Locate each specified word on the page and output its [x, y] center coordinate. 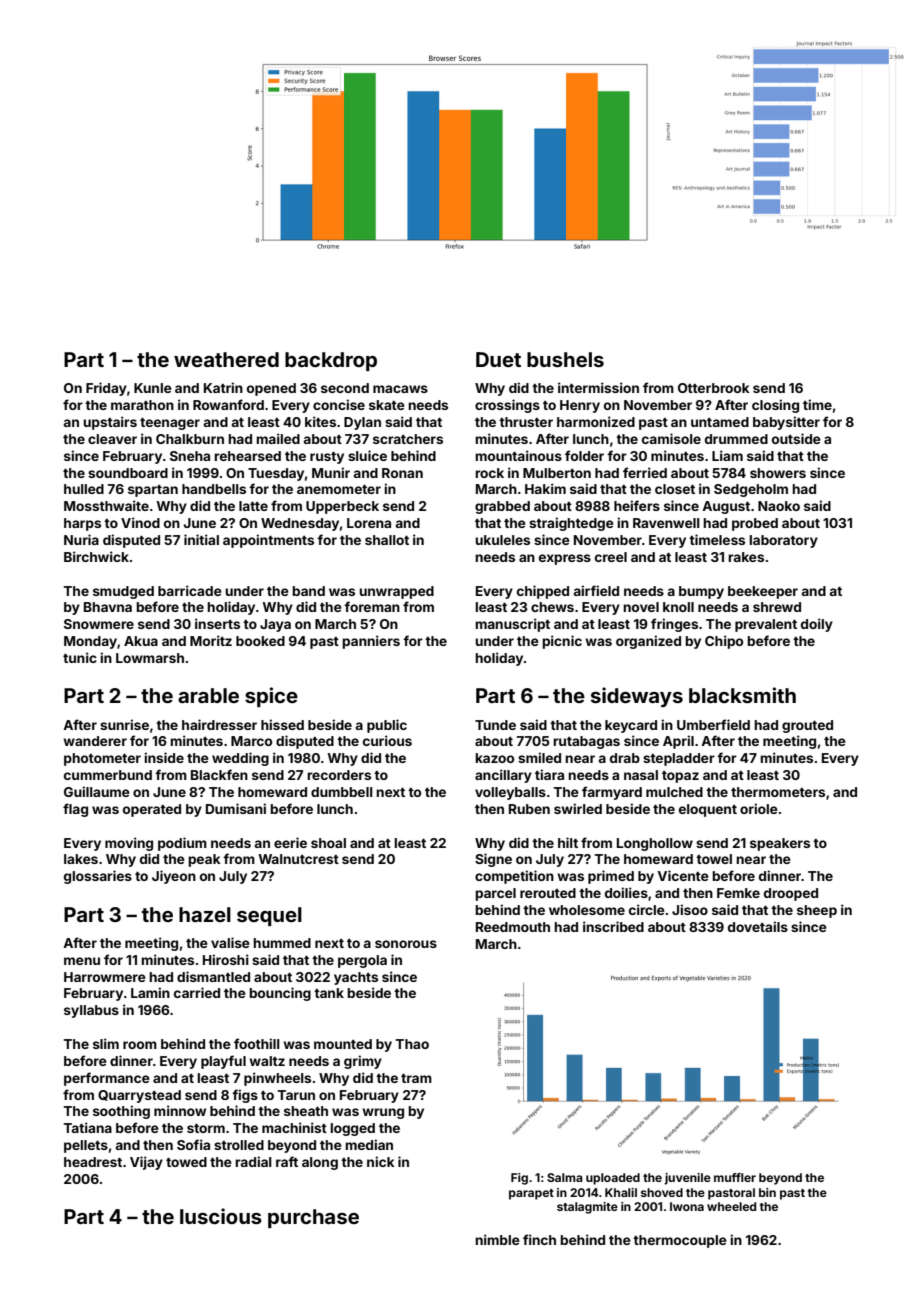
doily [817, 625]
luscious [221, 1216]
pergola [362, 961]
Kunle [153, 388]
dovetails [758, 926]
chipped [543, 592]
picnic [562, 642]
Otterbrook [714, 388]
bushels [565, 359]
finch [539, 1239]
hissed [282, 724]
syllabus [91, 1011]
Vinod [140, 522]
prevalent [766, 625]
